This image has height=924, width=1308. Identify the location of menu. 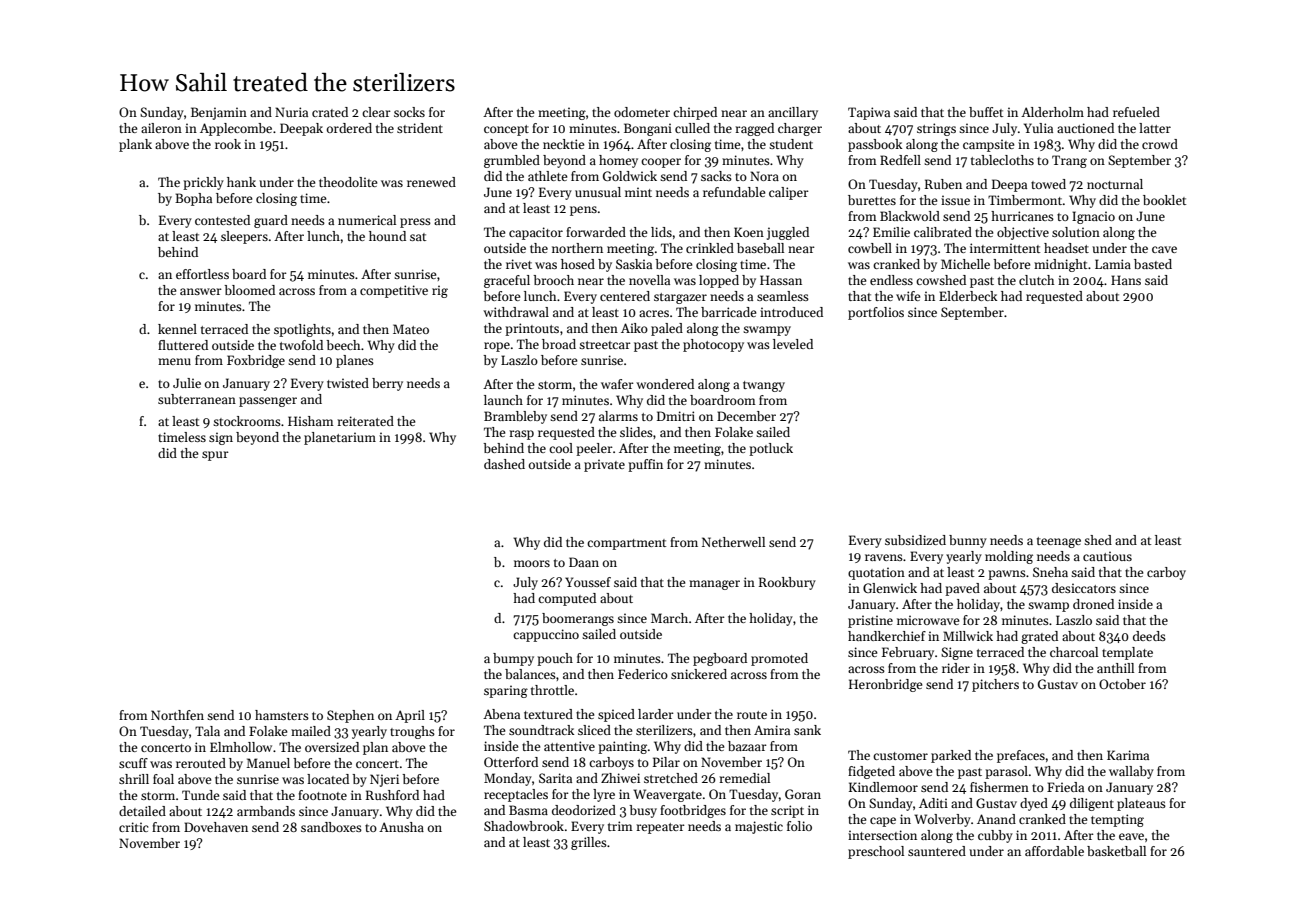
(174, 361).
